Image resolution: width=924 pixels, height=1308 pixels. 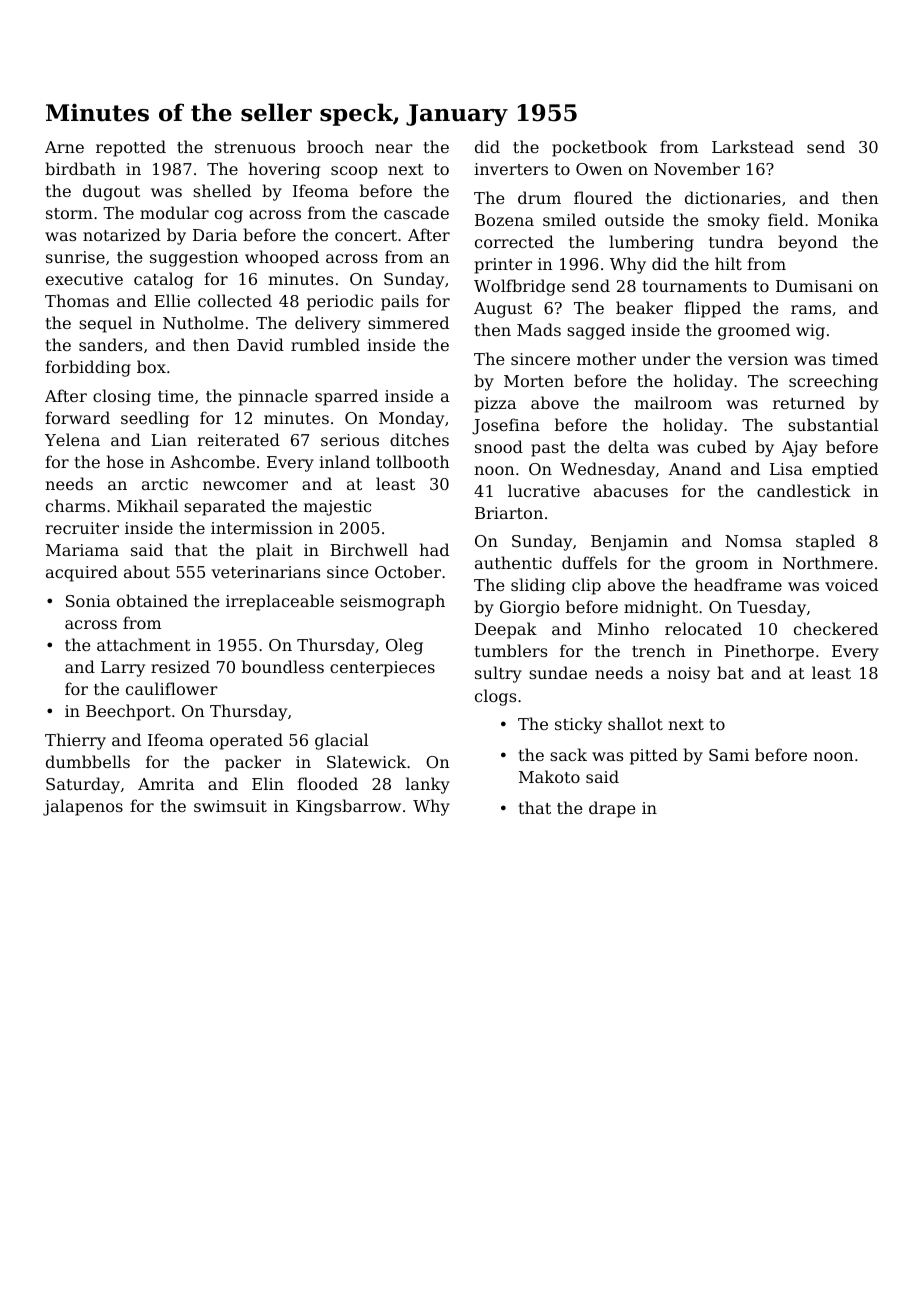 I want to click on pocketbook, so click(x=599, y=148).
